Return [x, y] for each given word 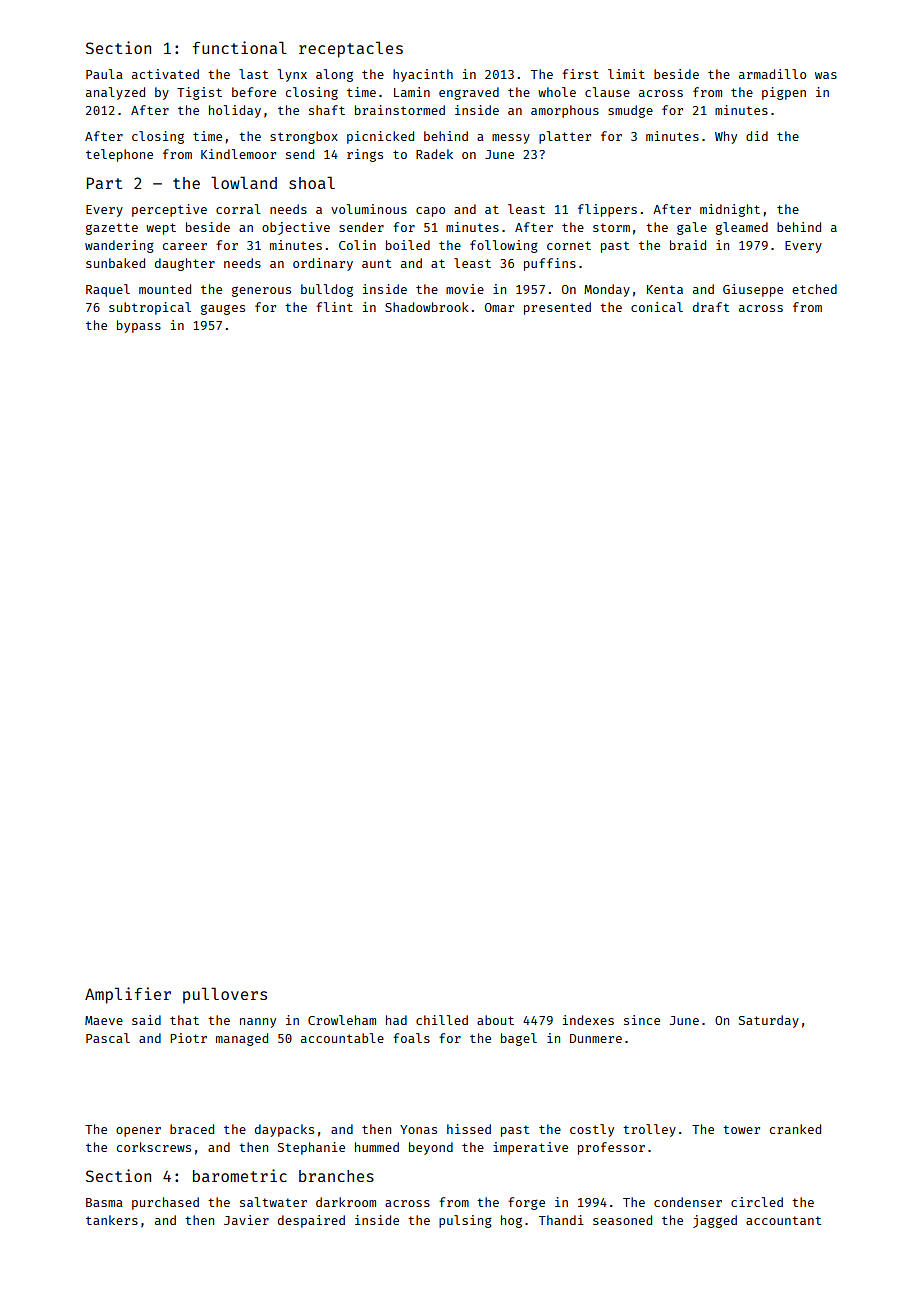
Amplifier [128, 995]
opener [138, 1132]
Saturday [769, 1021]
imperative [530, 1148]
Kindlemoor [238, 154]
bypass [139, 326]
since [642, 1020]
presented [557, 308]
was [826, 75]
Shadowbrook [427, 307]
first [580, 74]
